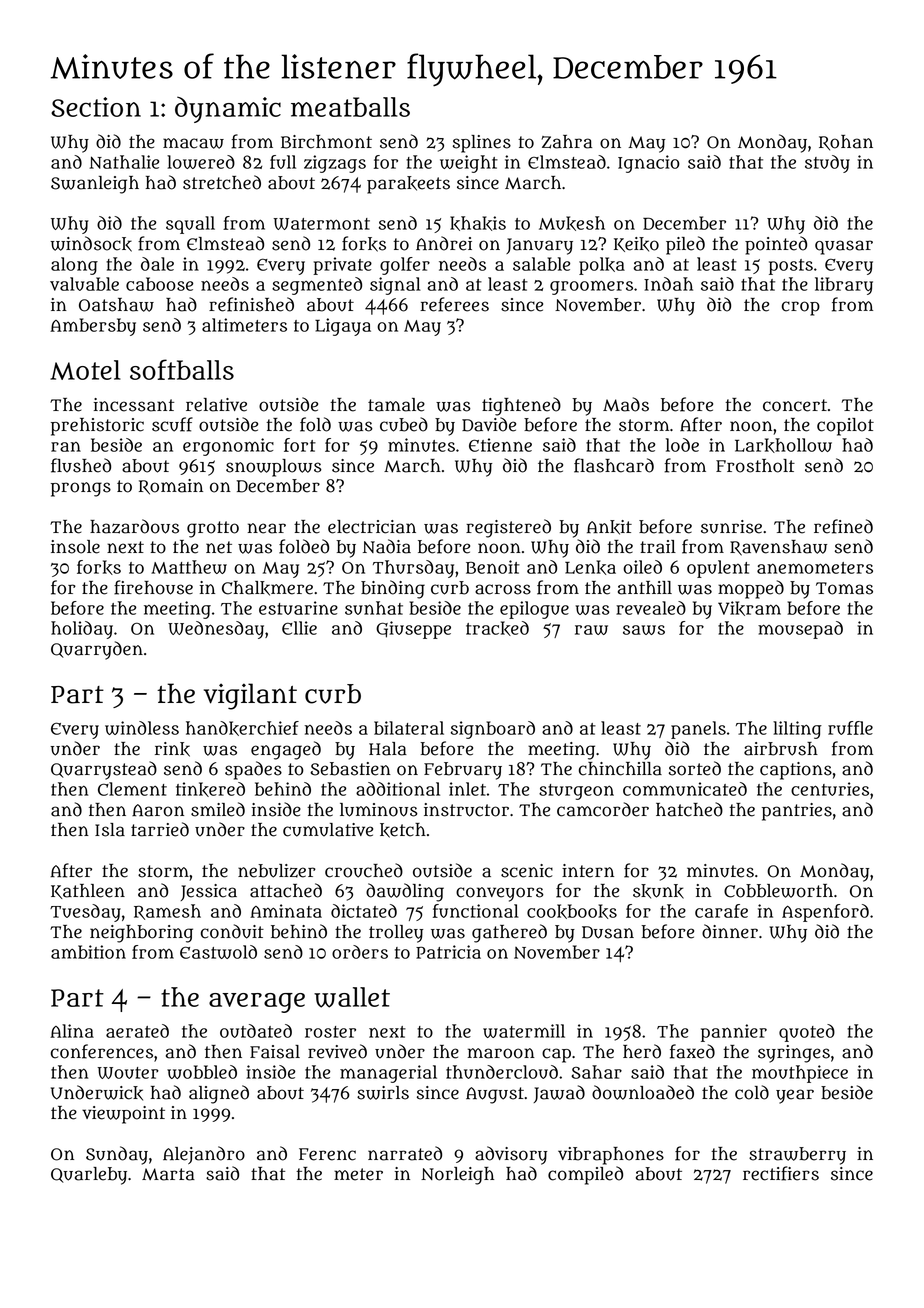 This screenshot has height=1308, width=924. I want to click on crop, so click(801, 308).
